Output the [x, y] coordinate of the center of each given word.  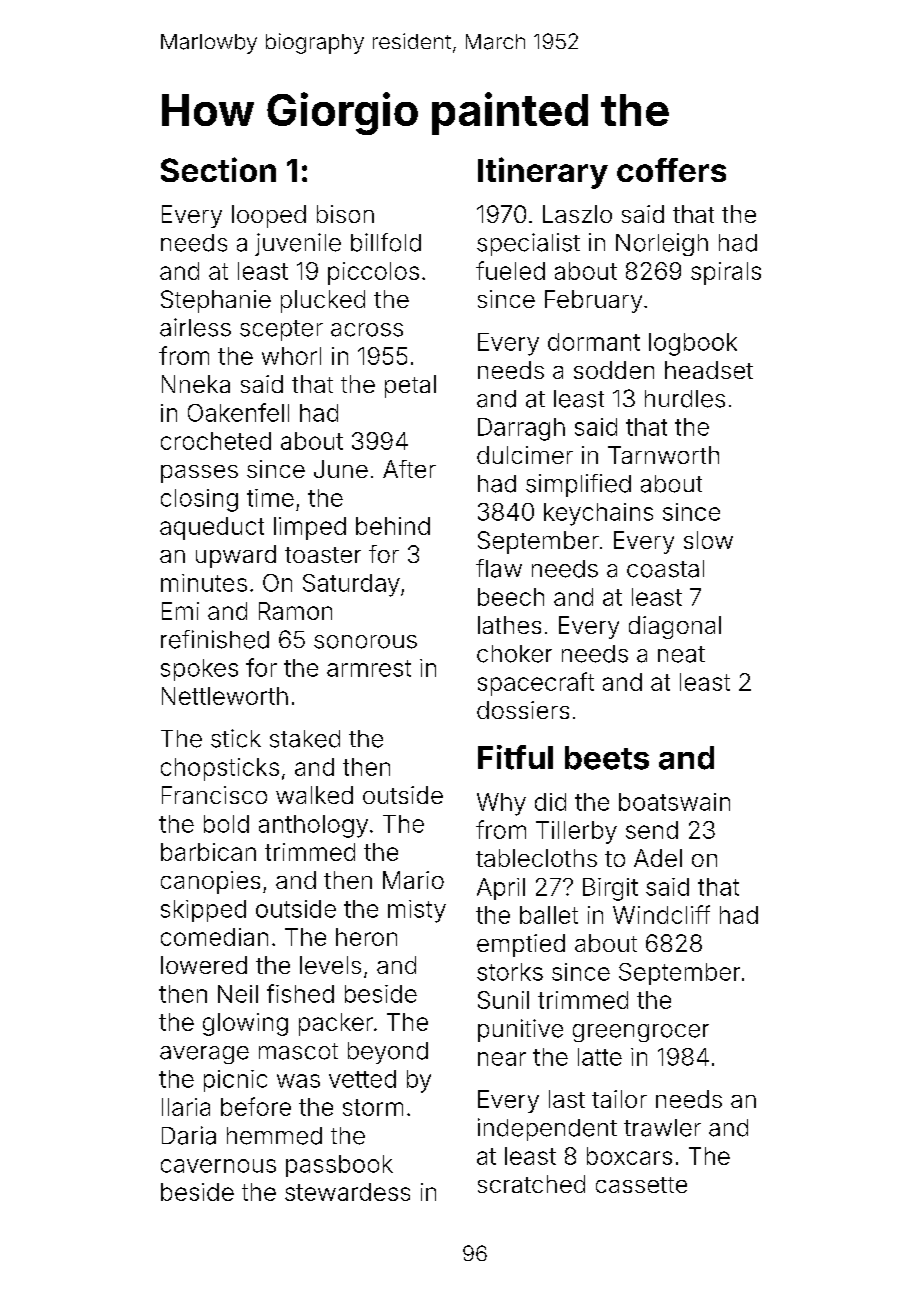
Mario [413, 880]
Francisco [214, 795]
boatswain [674, 802]
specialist [528, 244]
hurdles [685, 399]
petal [410, 386]
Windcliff [661, 914]
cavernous [218, 1166]
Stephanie [216, 301]
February [593, 301]
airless [195, 327]
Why [501, 804]
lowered [204, 965]
